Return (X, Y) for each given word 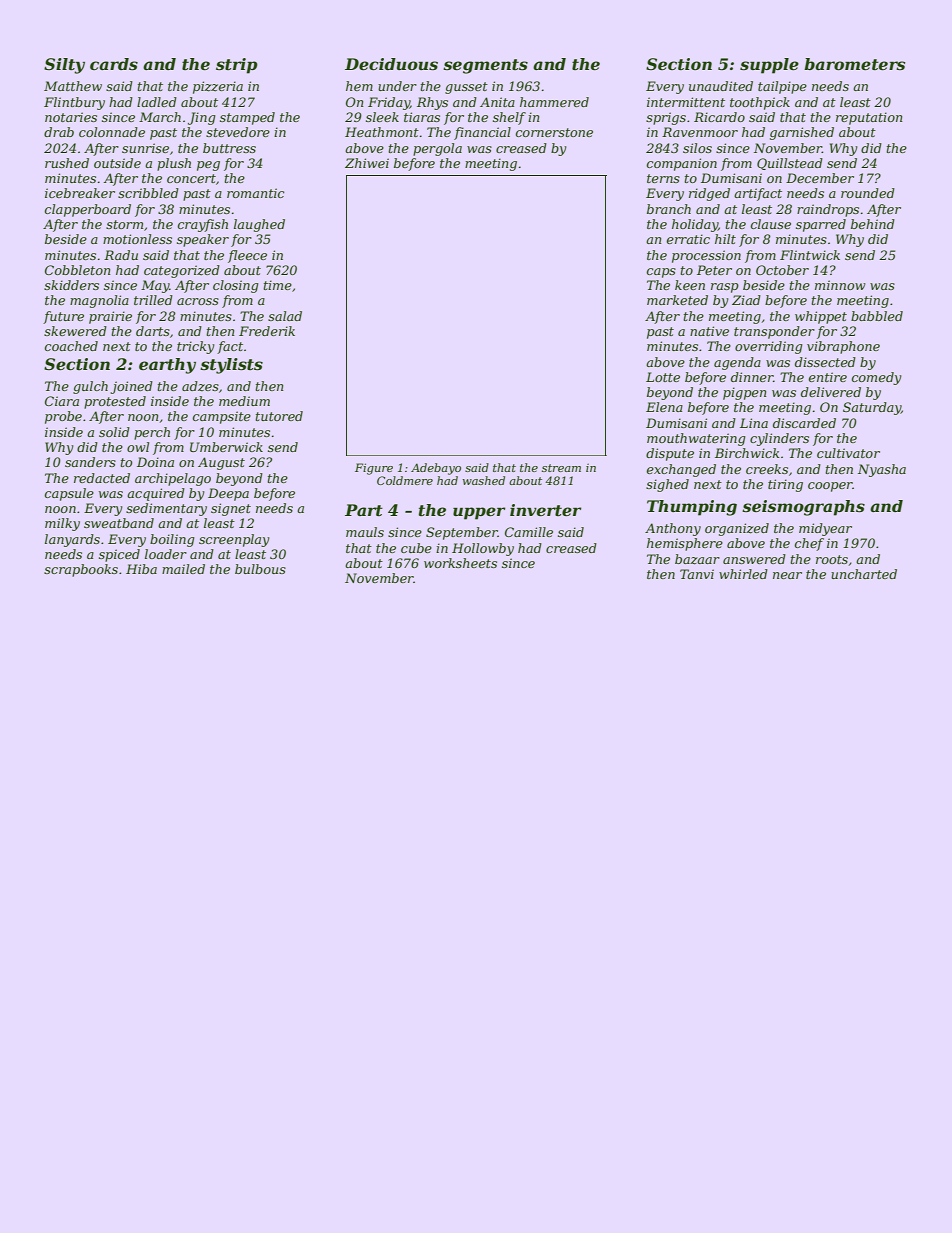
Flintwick (810, 255)
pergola (437, 149)
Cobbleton (78, 270)
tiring (785, 485)
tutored (279, 416)
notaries (71, 117)
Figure (374, 469)
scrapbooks (81, 570)
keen (690, 285)
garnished (802, 133)
